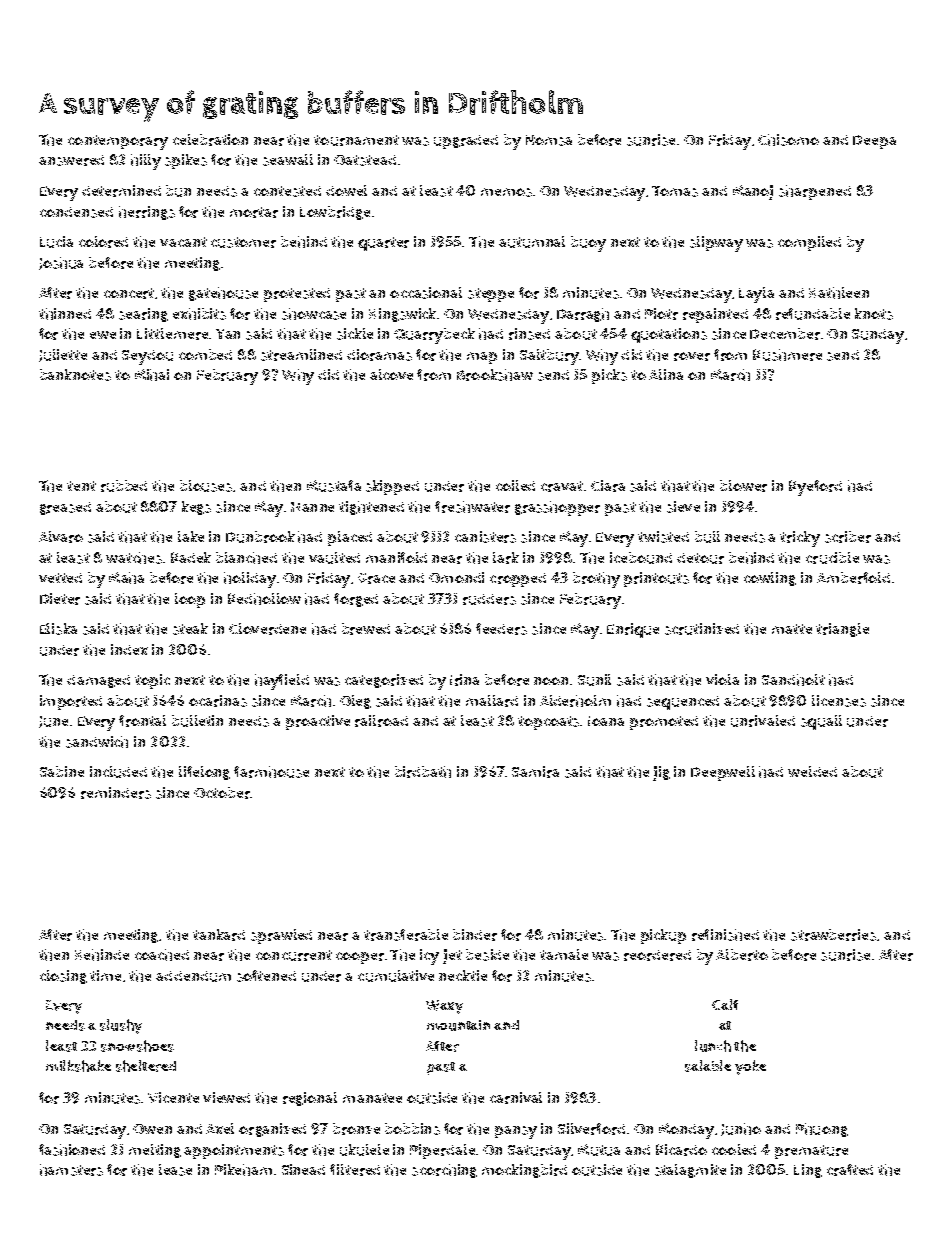 The image size is (952, 1233). I want to click on Layla, so click(756, 295).
